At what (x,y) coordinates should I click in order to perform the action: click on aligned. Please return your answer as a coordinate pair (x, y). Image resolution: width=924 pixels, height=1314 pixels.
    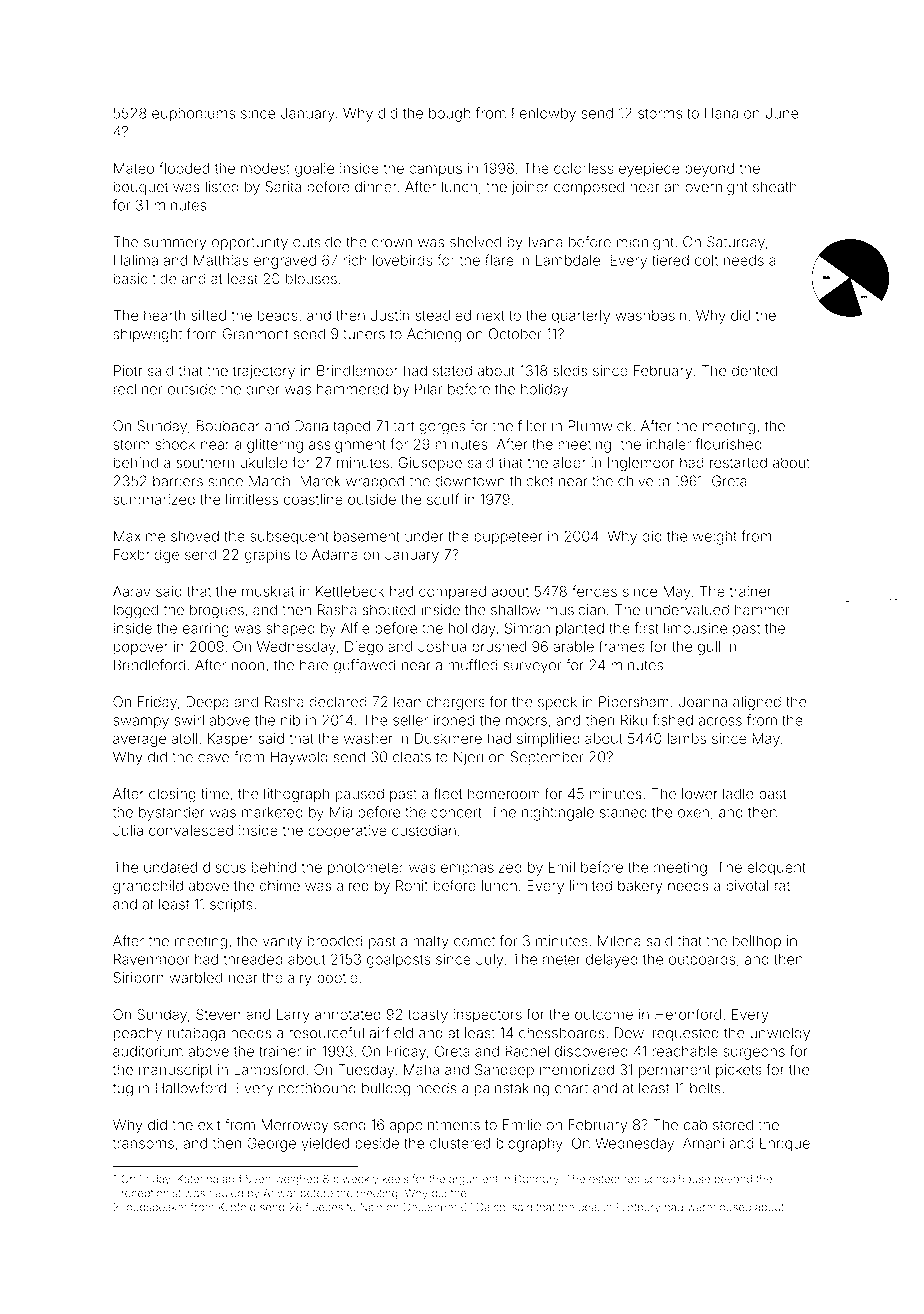
    Looking at the image, I should click on (757, 703).
